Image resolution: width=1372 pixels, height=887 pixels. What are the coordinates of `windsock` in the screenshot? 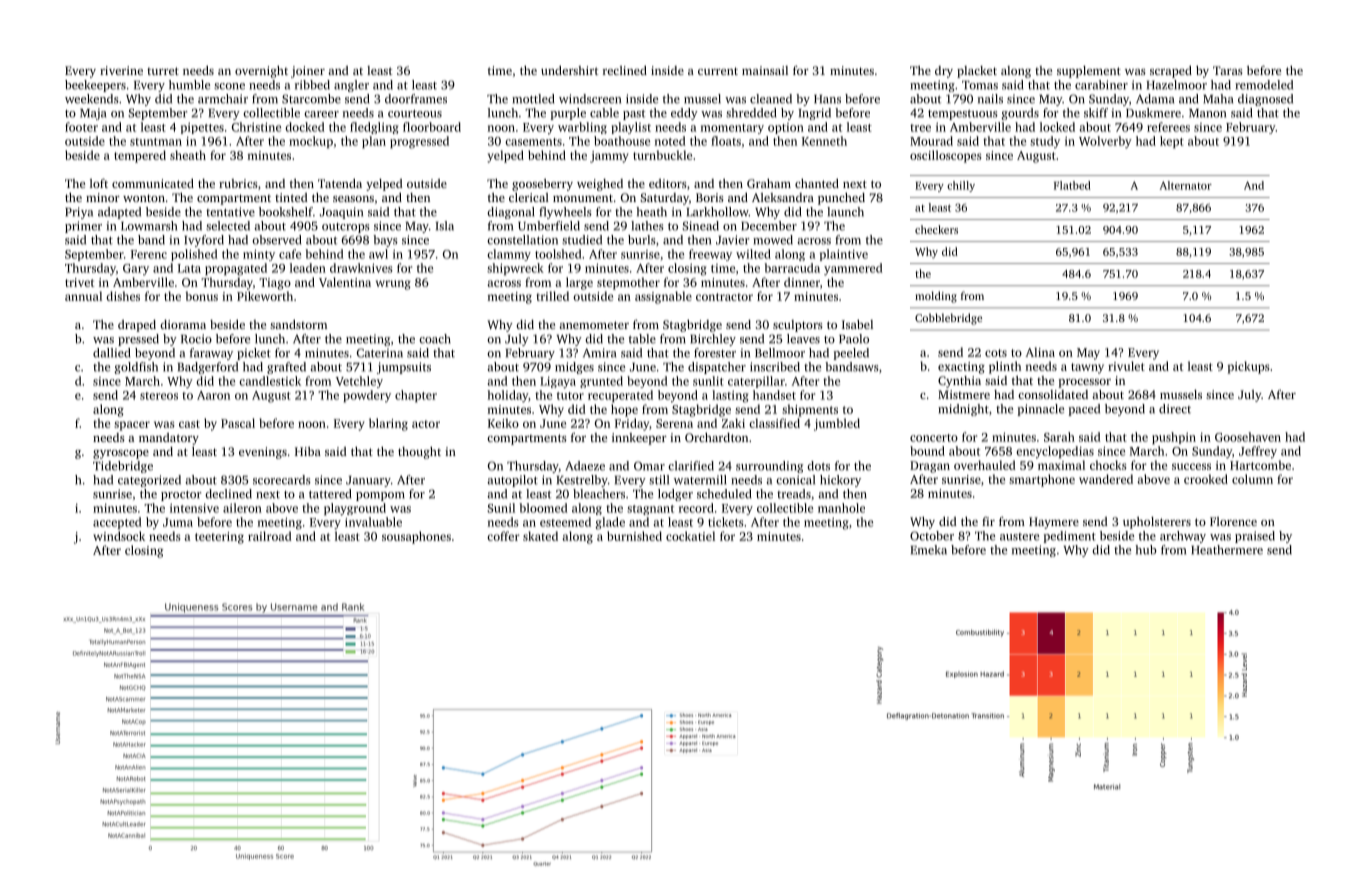 It's located at (119, 536).
